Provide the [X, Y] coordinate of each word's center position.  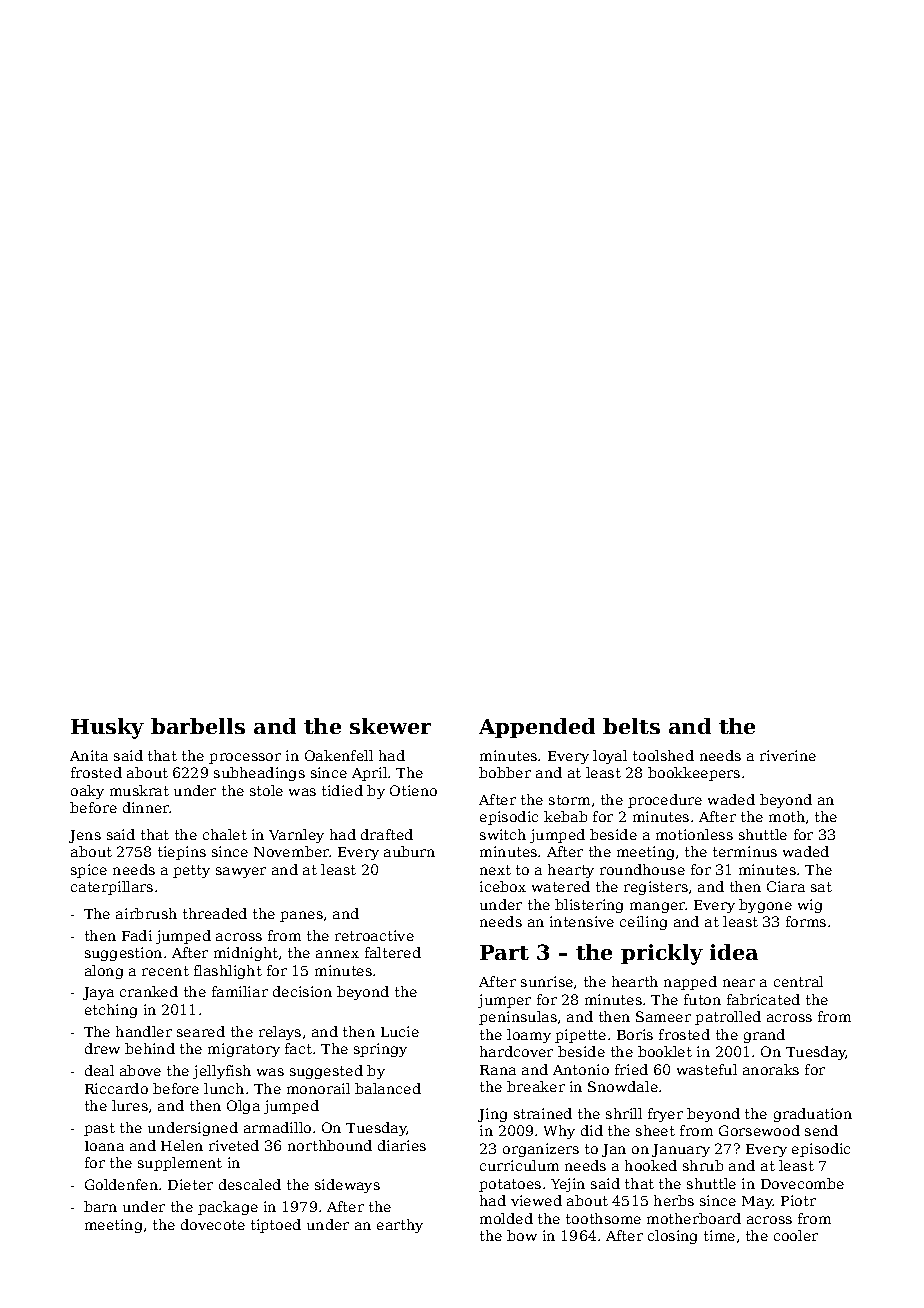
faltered [393, 952]
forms [806, 921]
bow [522, 1235]
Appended [537, 728]
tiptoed [276, 1226]
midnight [246, 954]
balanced [388, 1088]
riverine [788, 755]
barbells [198, 726]
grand [764, 1036]
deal [99, 1070]
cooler [796, 1235]
